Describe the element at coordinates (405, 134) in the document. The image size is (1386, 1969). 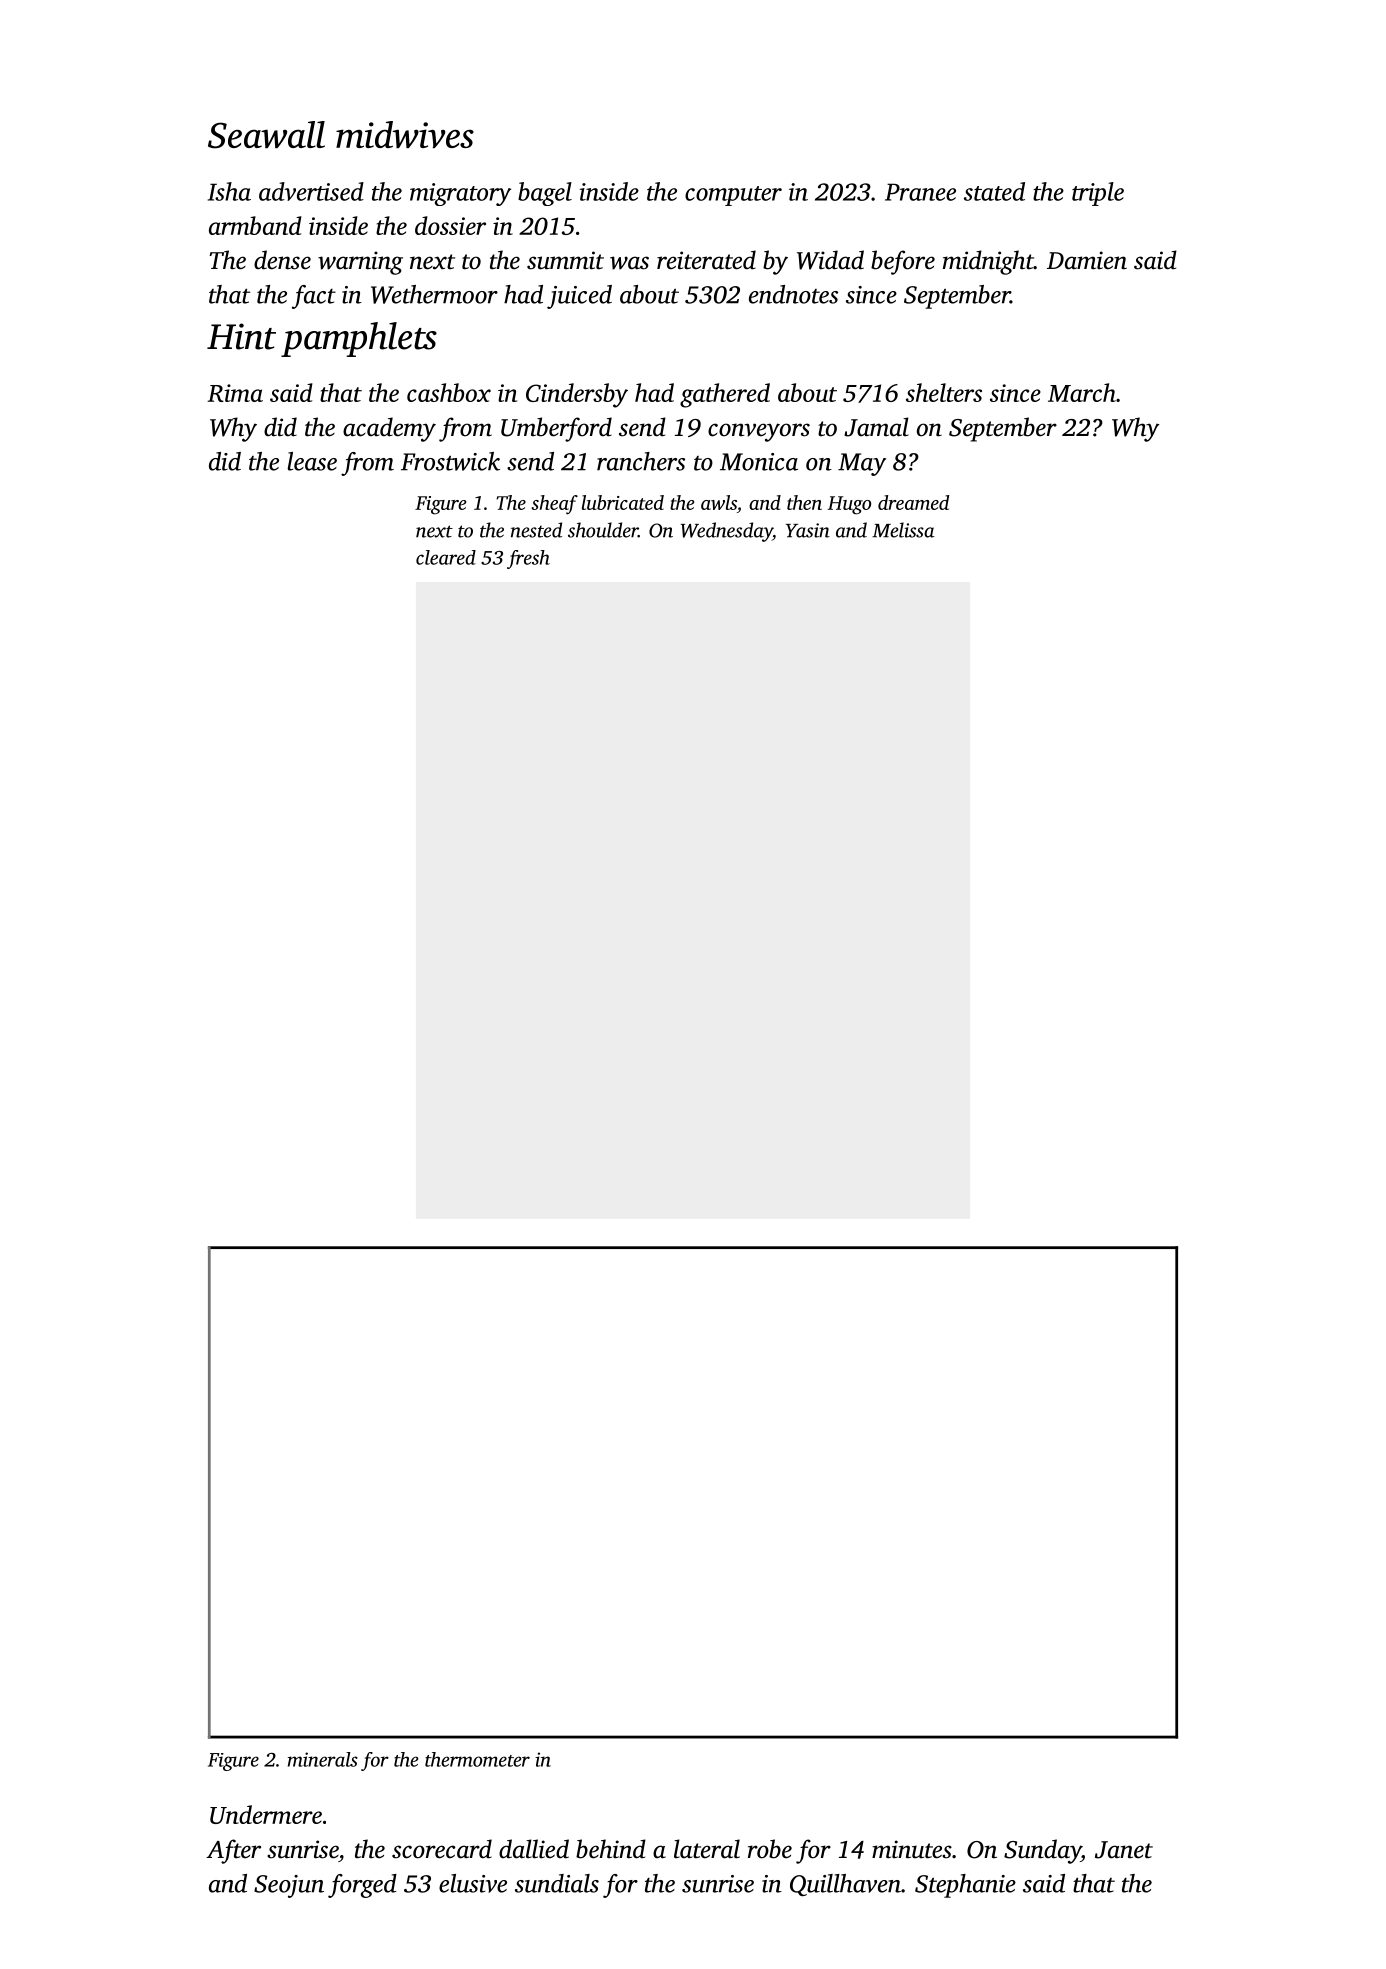
I see `midwives` at that location.
